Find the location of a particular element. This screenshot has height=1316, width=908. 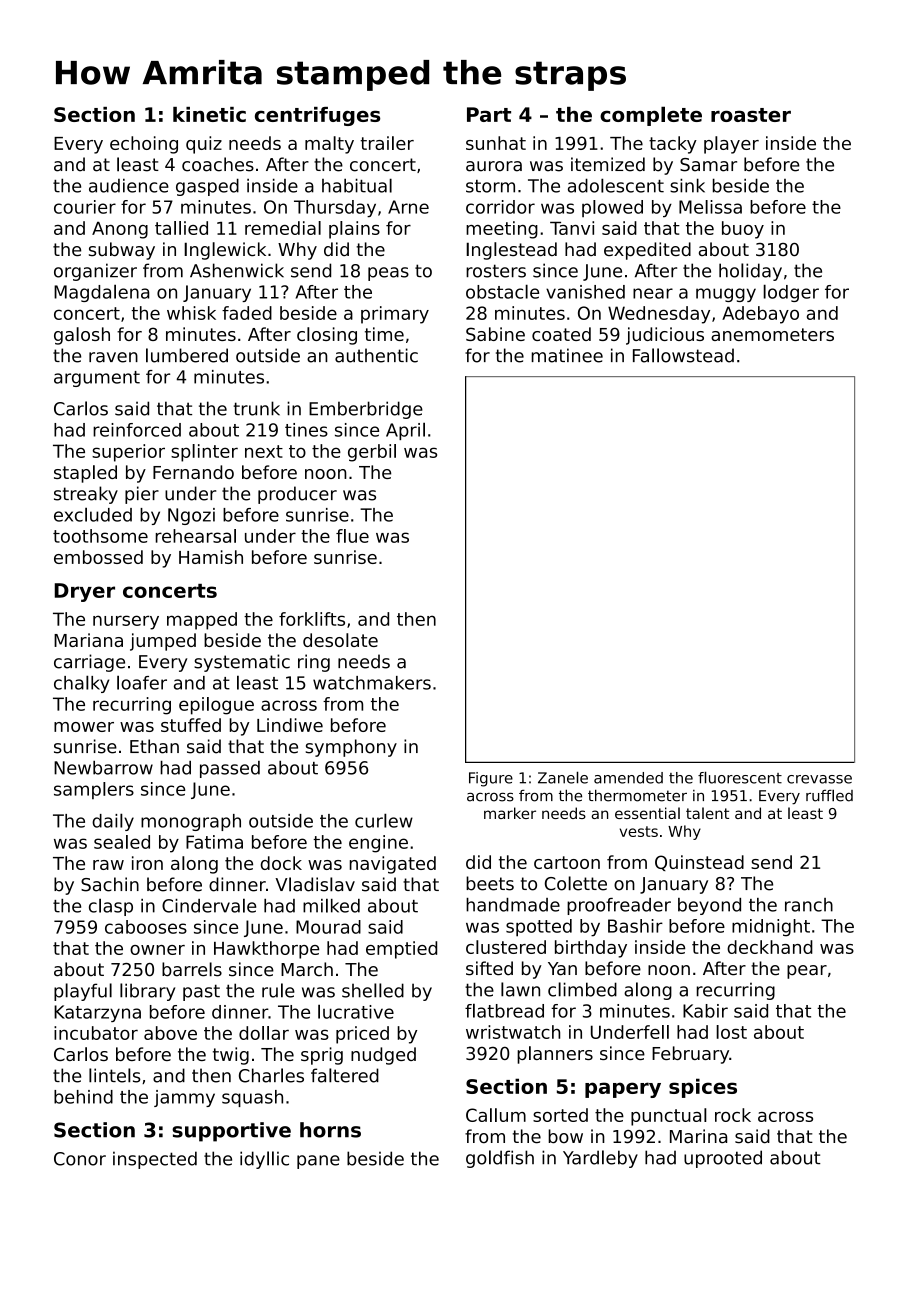

symphony is located at coordinates (351, 748).
